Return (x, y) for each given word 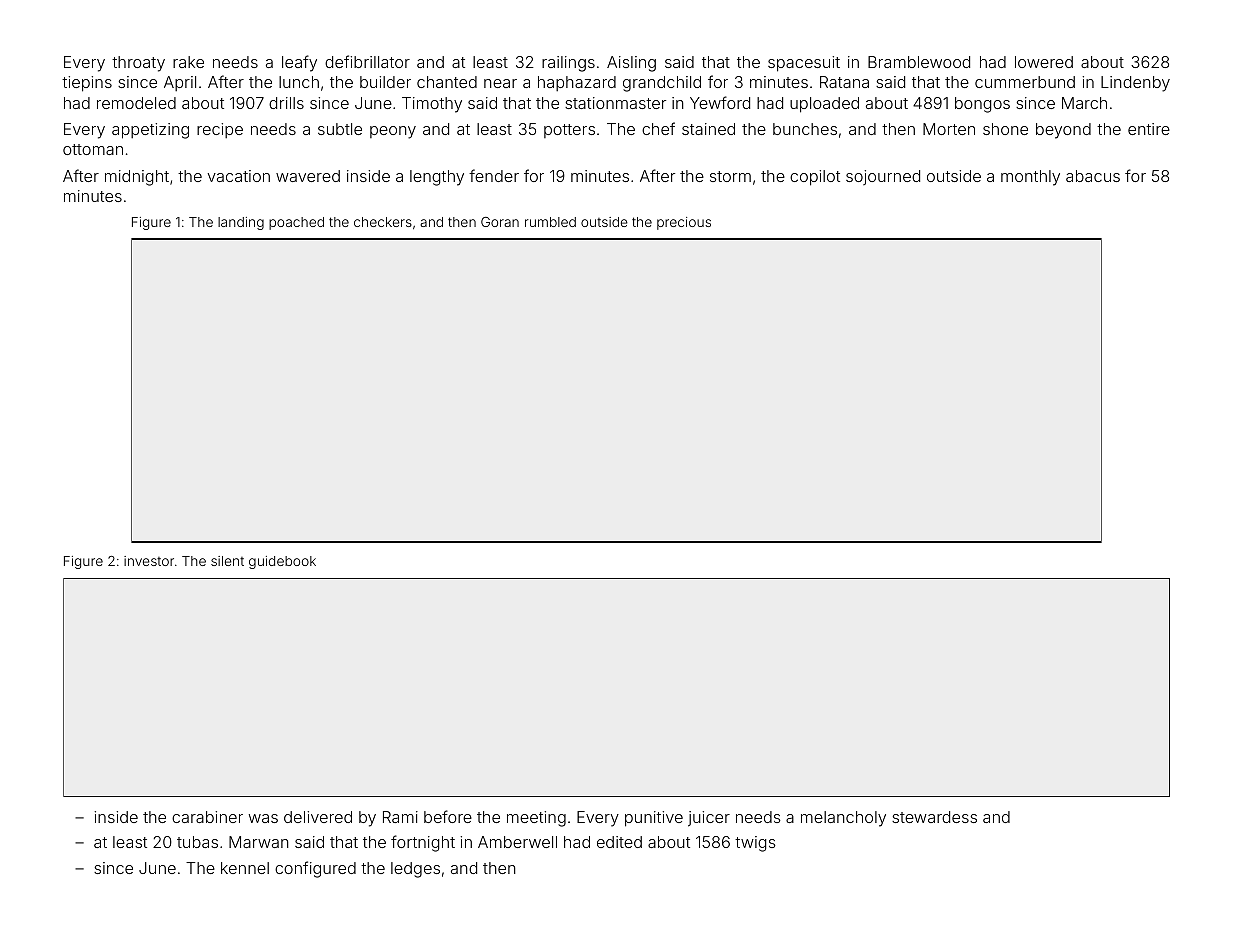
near (500, 83)
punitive (654, 819)
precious (684, 223)
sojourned (883, 177)
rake (188, 62)
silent (227, 561)
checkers (383, 222)
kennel (245, 868)
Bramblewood (919, 62)
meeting (536, 819)
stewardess (934, 817)
